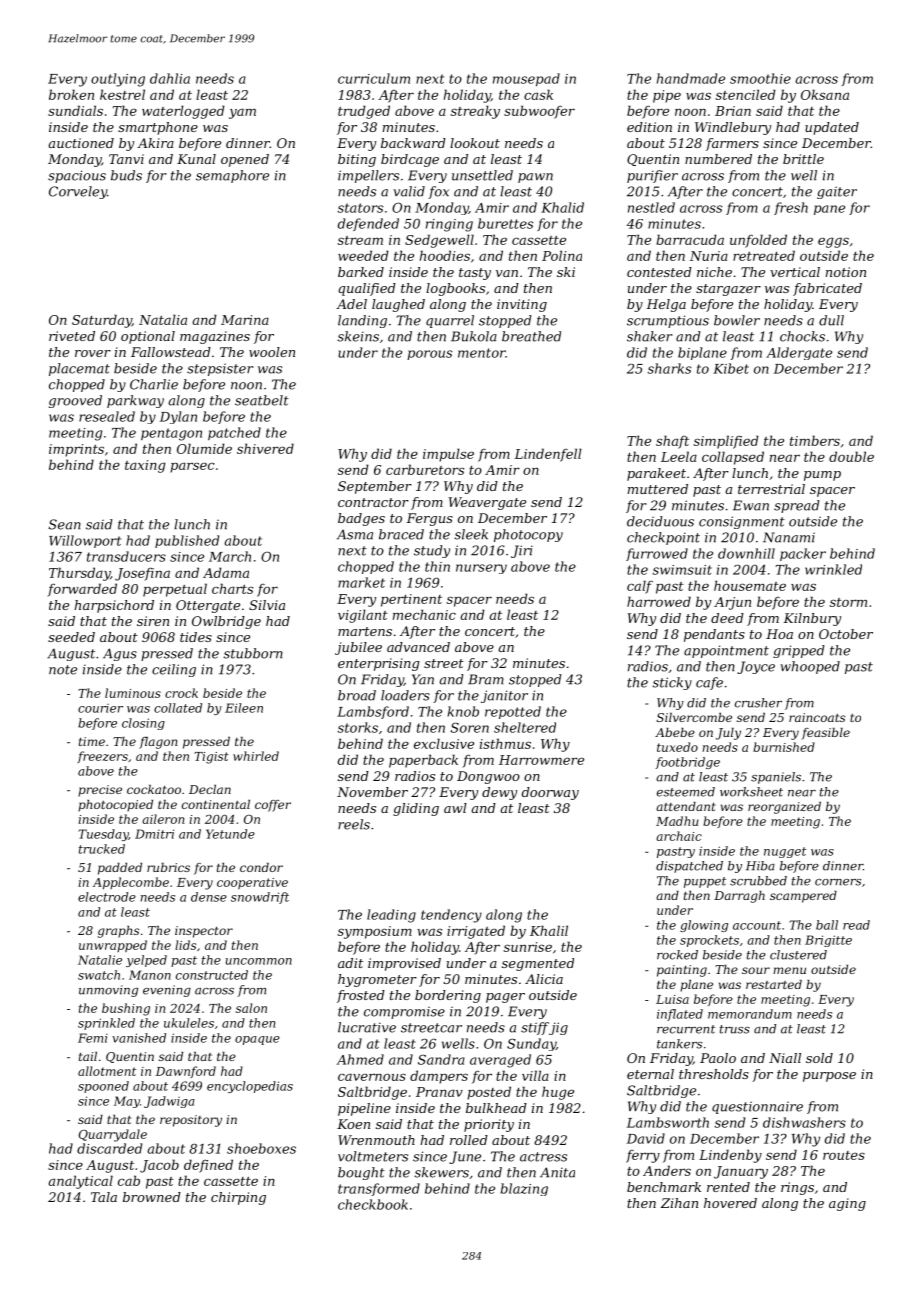  Describe the element at coordinates (104, 1197) in the image. I see `Tala` at that location.
